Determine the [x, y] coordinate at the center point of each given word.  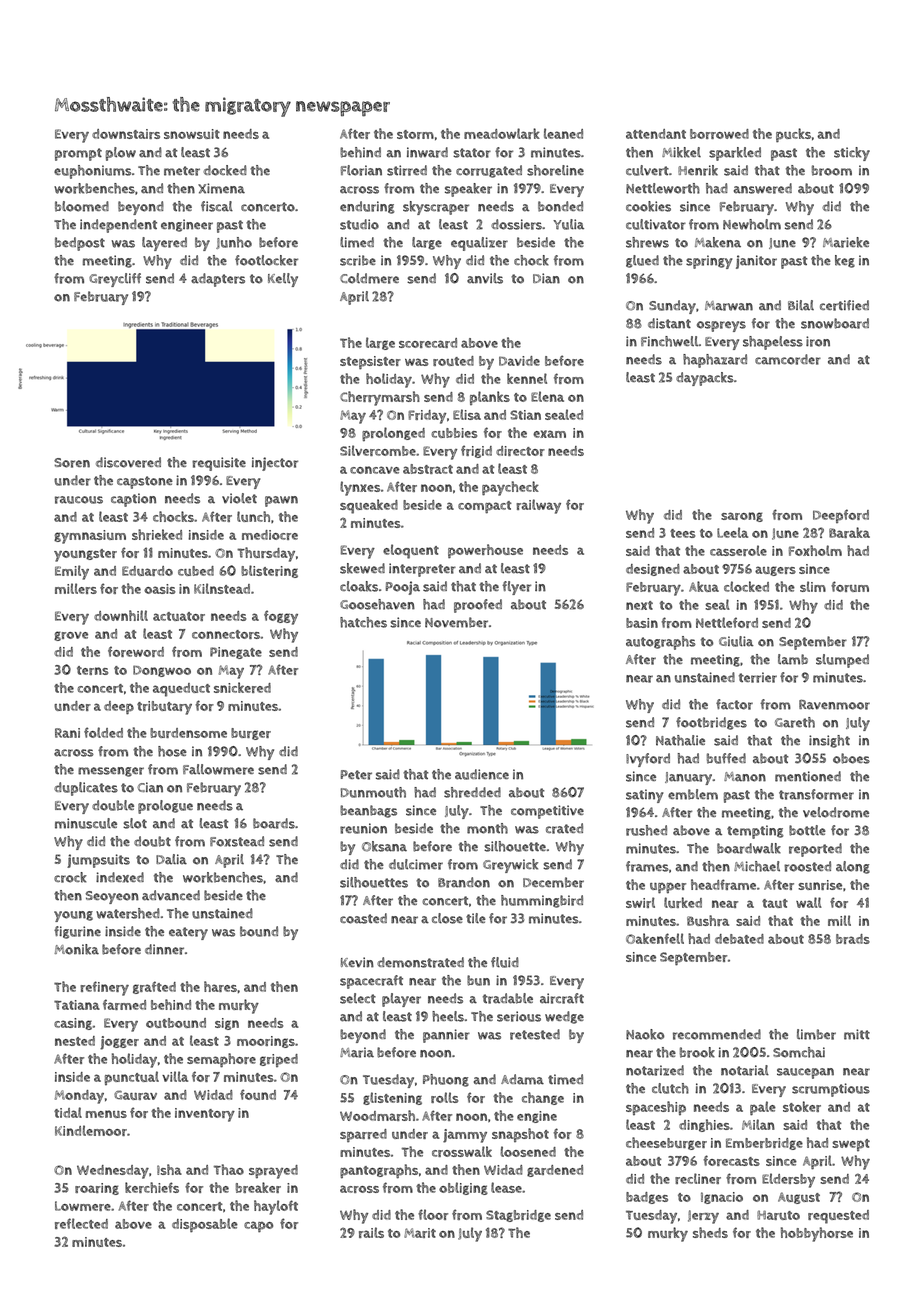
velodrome [836, 812]
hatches [363, 622]
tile [476, 918]
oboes [851, 758]
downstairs [126, 134]
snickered [242, 687]
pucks [793, 135]
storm [415, 134]
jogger [119, 1043]
